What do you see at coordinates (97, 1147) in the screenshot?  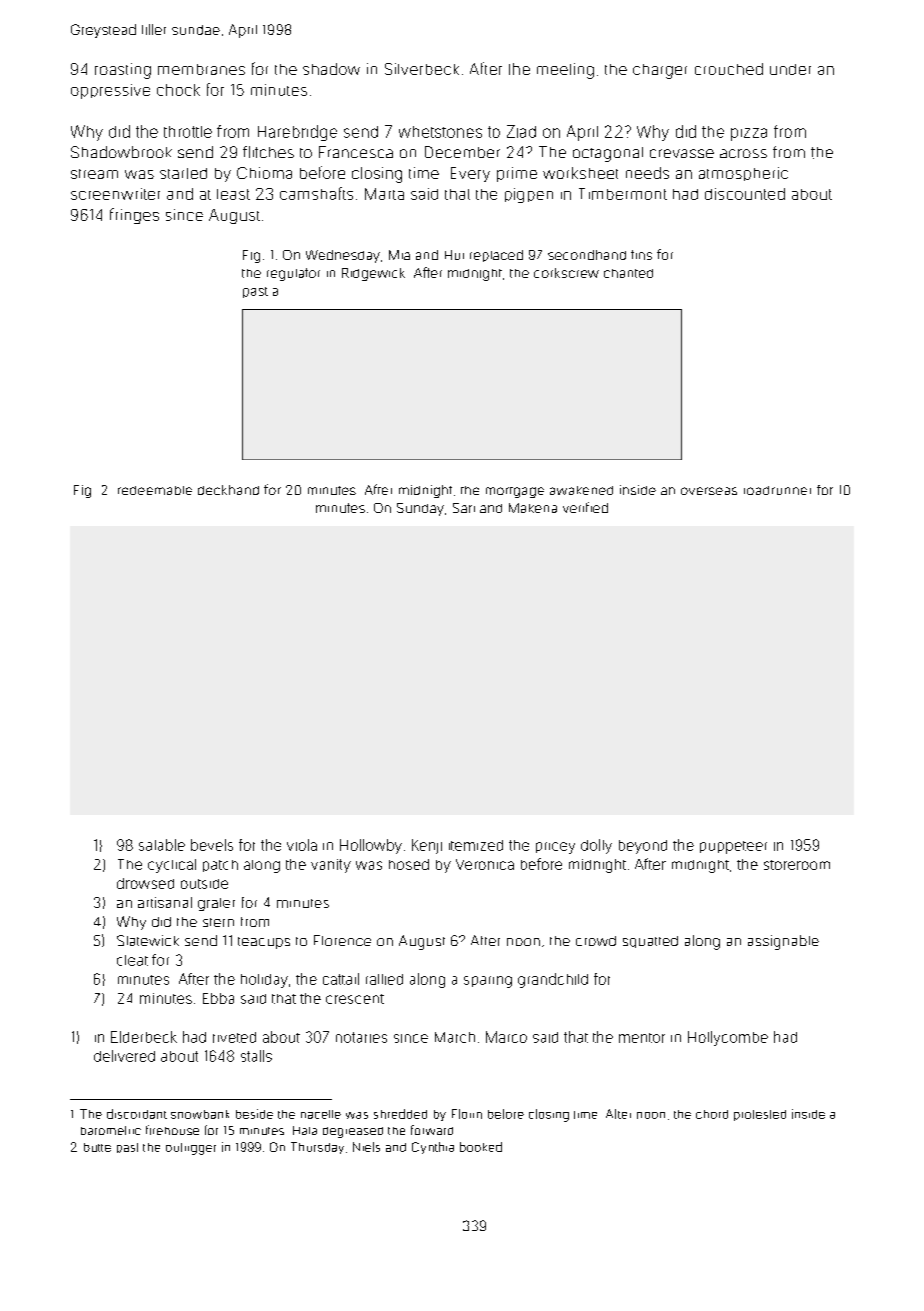 I see `butte` at bounding box center [97, 1147].
